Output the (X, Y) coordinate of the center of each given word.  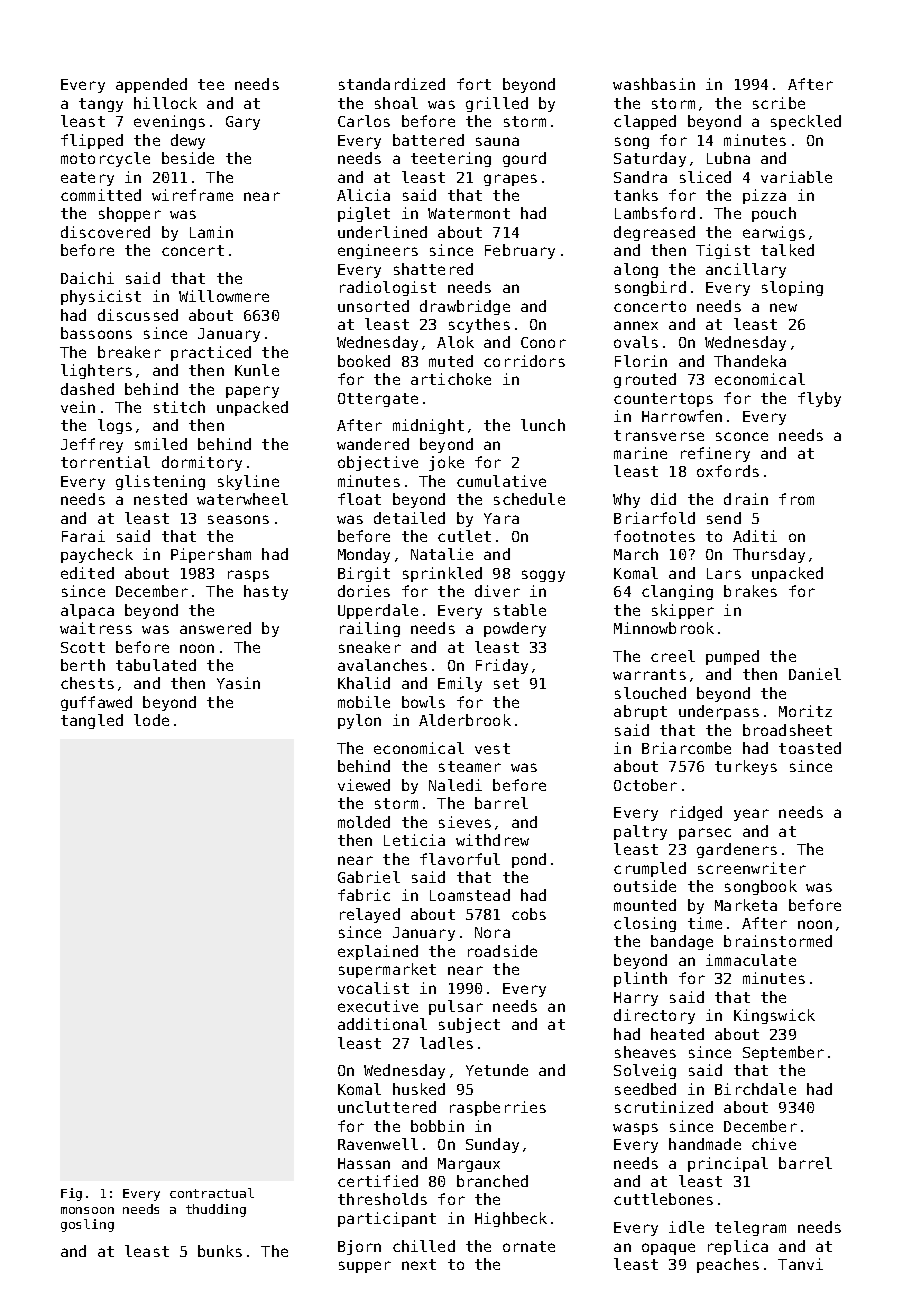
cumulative (501, 481)
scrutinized (664, 1107)
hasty (266, 592)
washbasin (654, 84)
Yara (501, 518)
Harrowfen (682, 416)
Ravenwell (378, 1144)
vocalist (373, 988)
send (724, 518)
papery (252, 392)
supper (365, 1267)
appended (151, 85)
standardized (392, 84)
